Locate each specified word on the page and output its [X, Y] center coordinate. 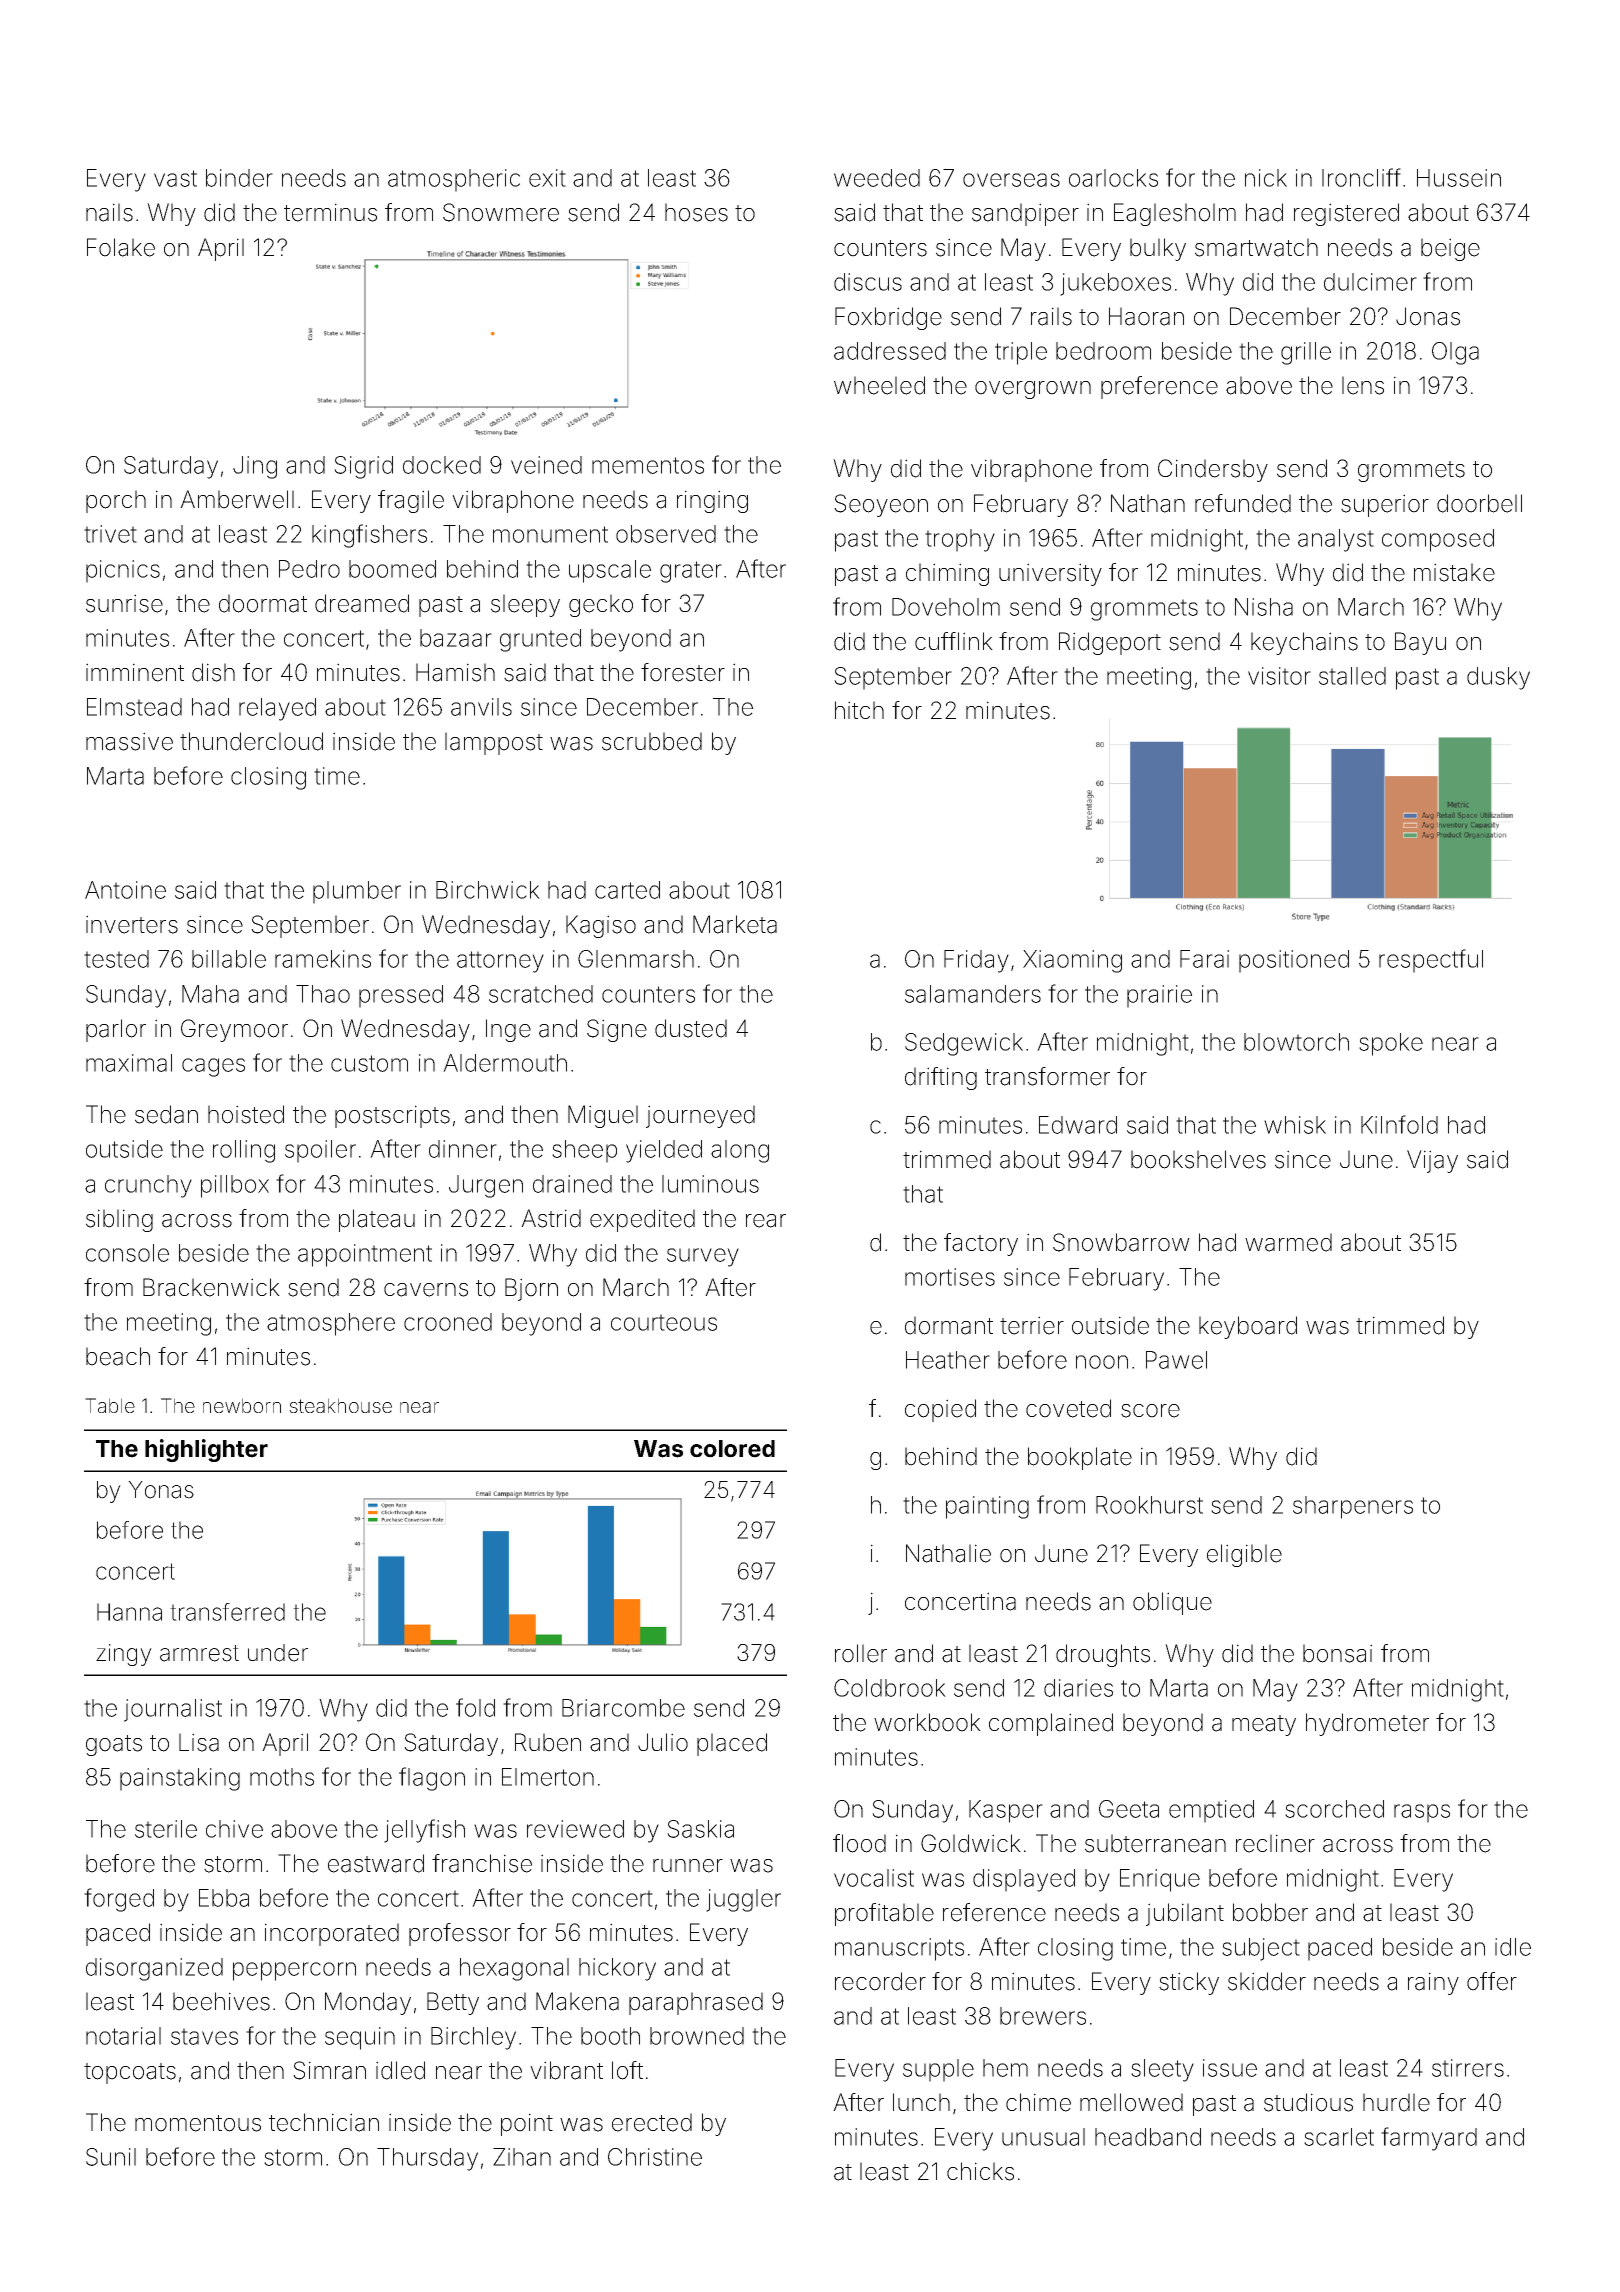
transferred [227, 1612]
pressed [401, 996]
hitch [859, 710]
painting [987, 1507]
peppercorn [294, 1971]
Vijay [1432, 1161]
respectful [1431, 961]
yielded [664, 1151]
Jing [255, 467]
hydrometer [1367, 1724]
